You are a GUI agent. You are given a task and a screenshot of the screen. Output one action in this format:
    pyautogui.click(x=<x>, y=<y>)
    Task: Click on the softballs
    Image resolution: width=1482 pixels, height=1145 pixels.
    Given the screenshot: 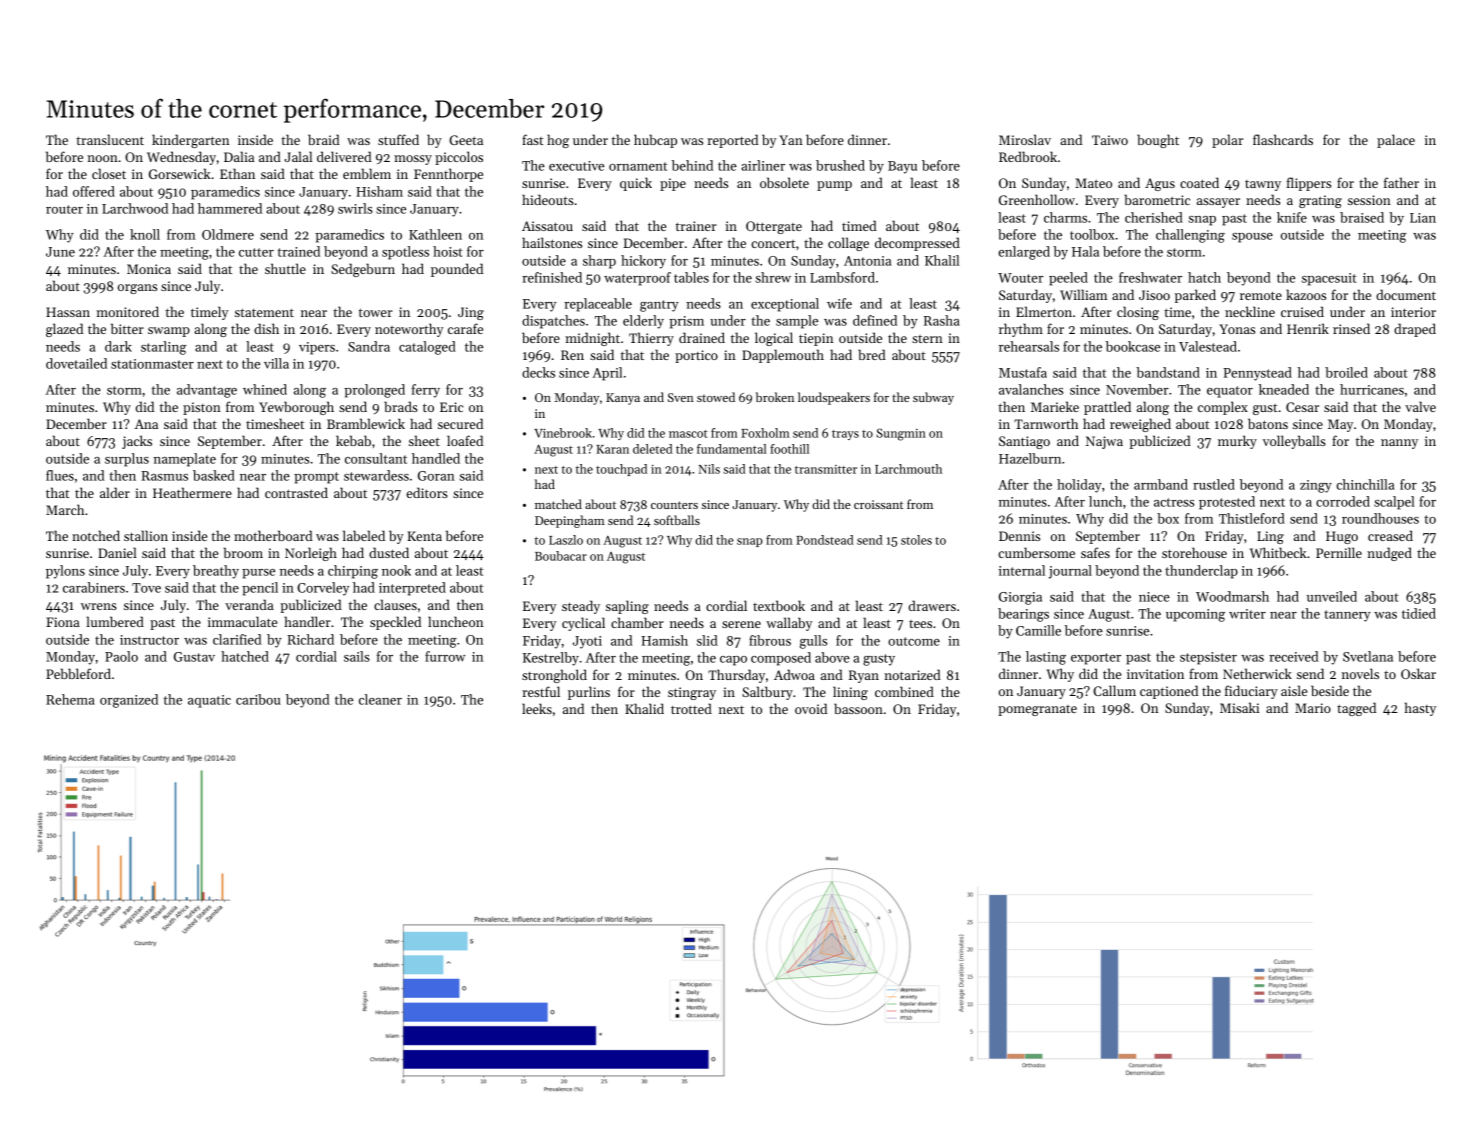 What is the action you would take?
    pyautogui.click(x=677, y=520)
